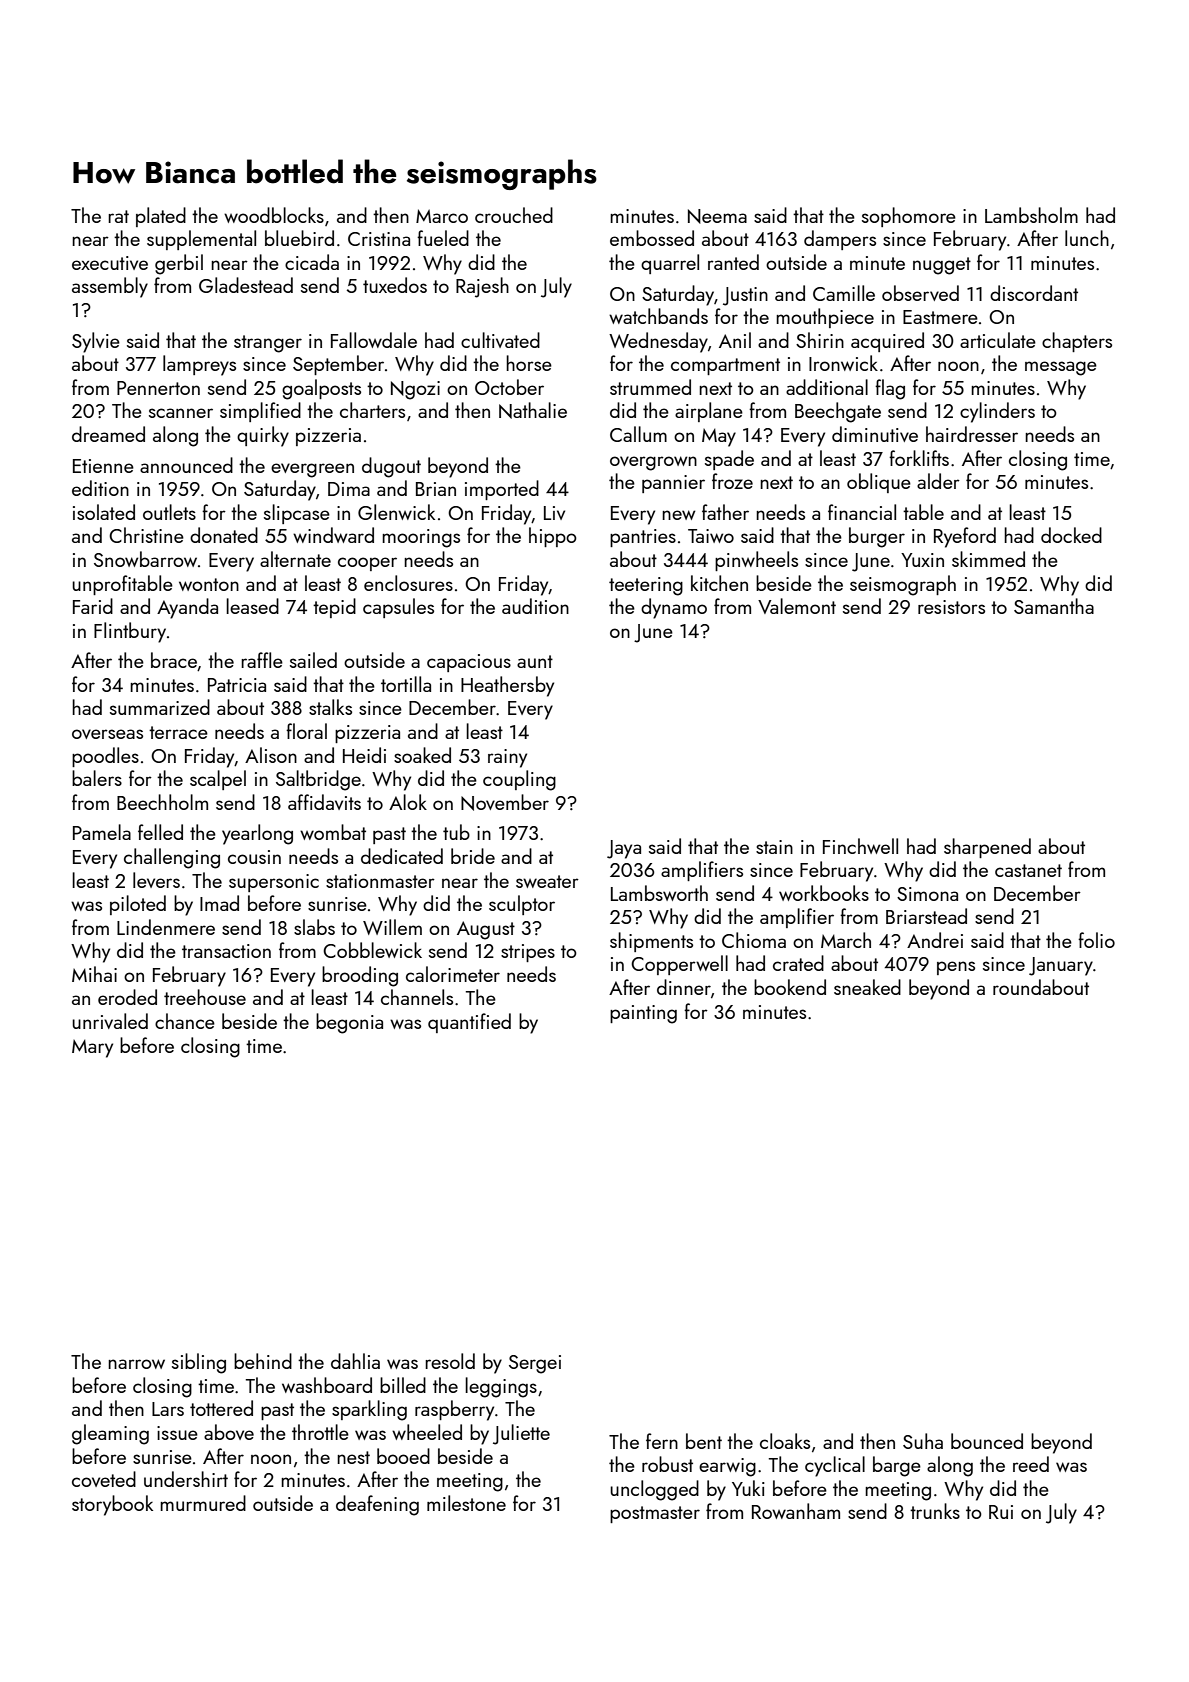 The width and height of the image is (1189, 1682). Describe the element at coordinates (643, 1014) in the image. I see `painting` at that location.
